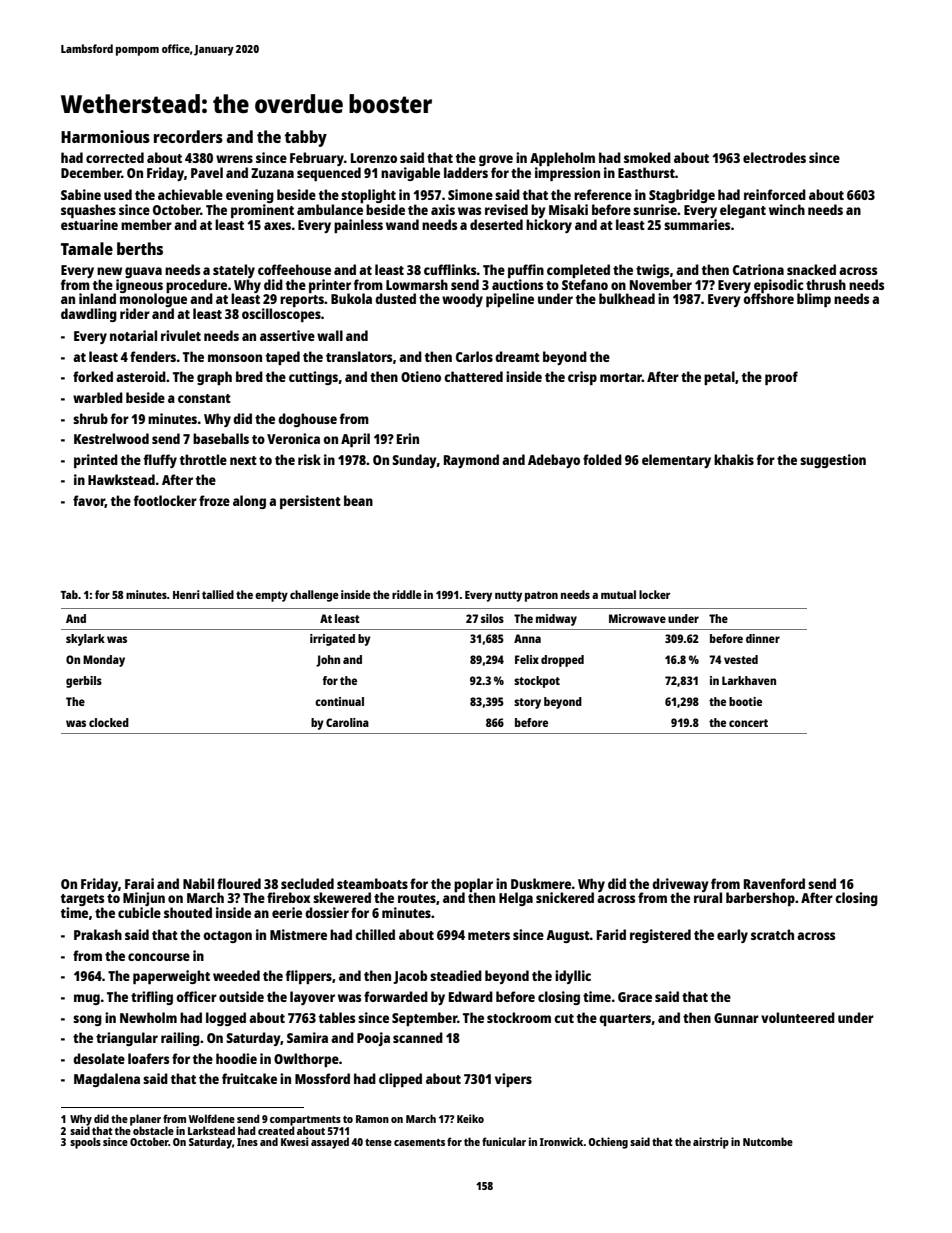  I want to click on Harmonious, so click(105, 136).
